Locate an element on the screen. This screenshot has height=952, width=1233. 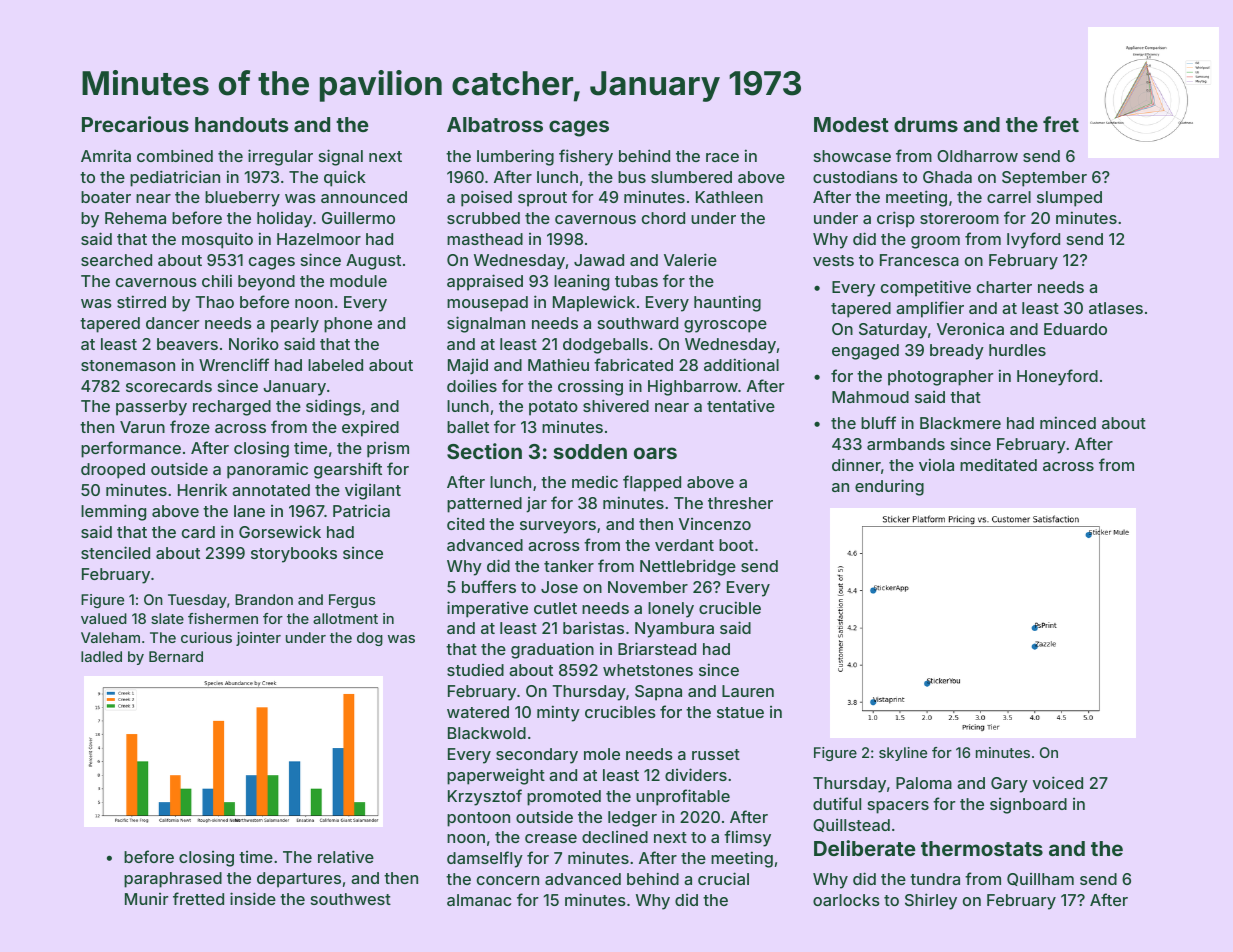
voiced is located at coordinates (1058, 782).
